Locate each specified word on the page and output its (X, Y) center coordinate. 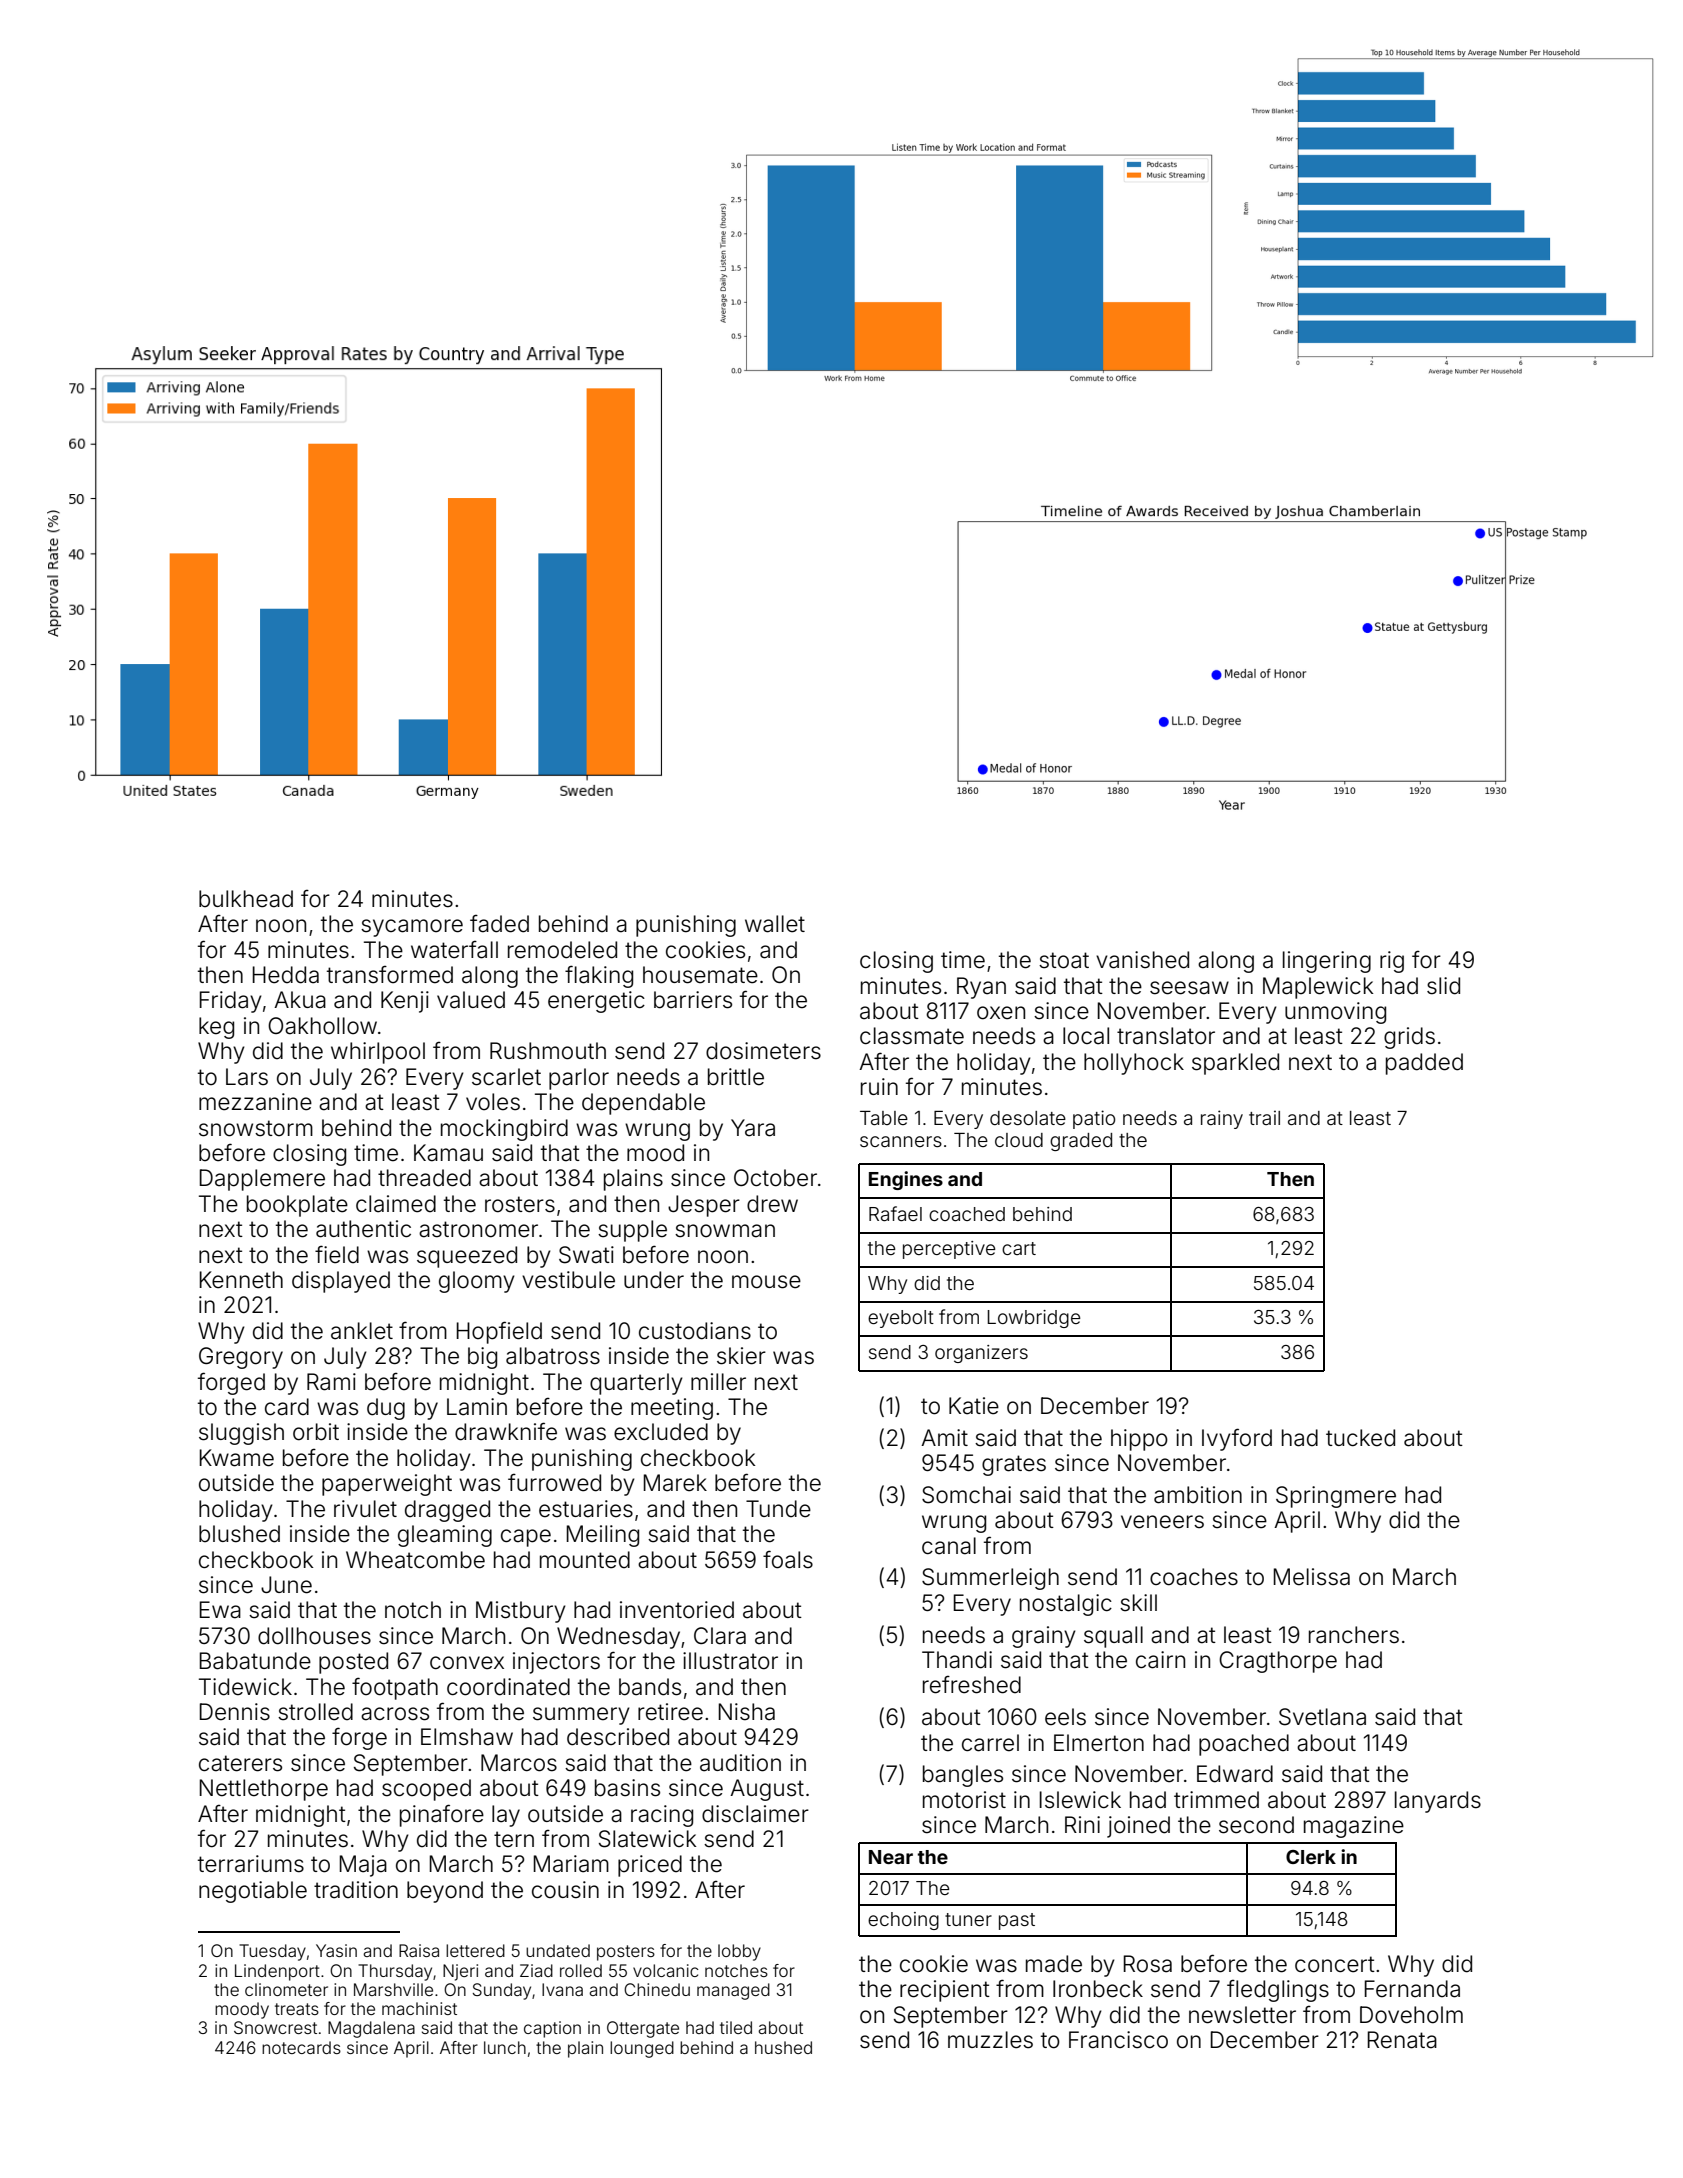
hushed (783, 2047)
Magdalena (371, 2029)
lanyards (1438, 1802)
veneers (1162, 1522)
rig (1392, 962)
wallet (775, 924)
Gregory (241, 1358)
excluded (661, 1432)
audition (740, 1763)
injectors (556, 1663)
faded (499, 924)
